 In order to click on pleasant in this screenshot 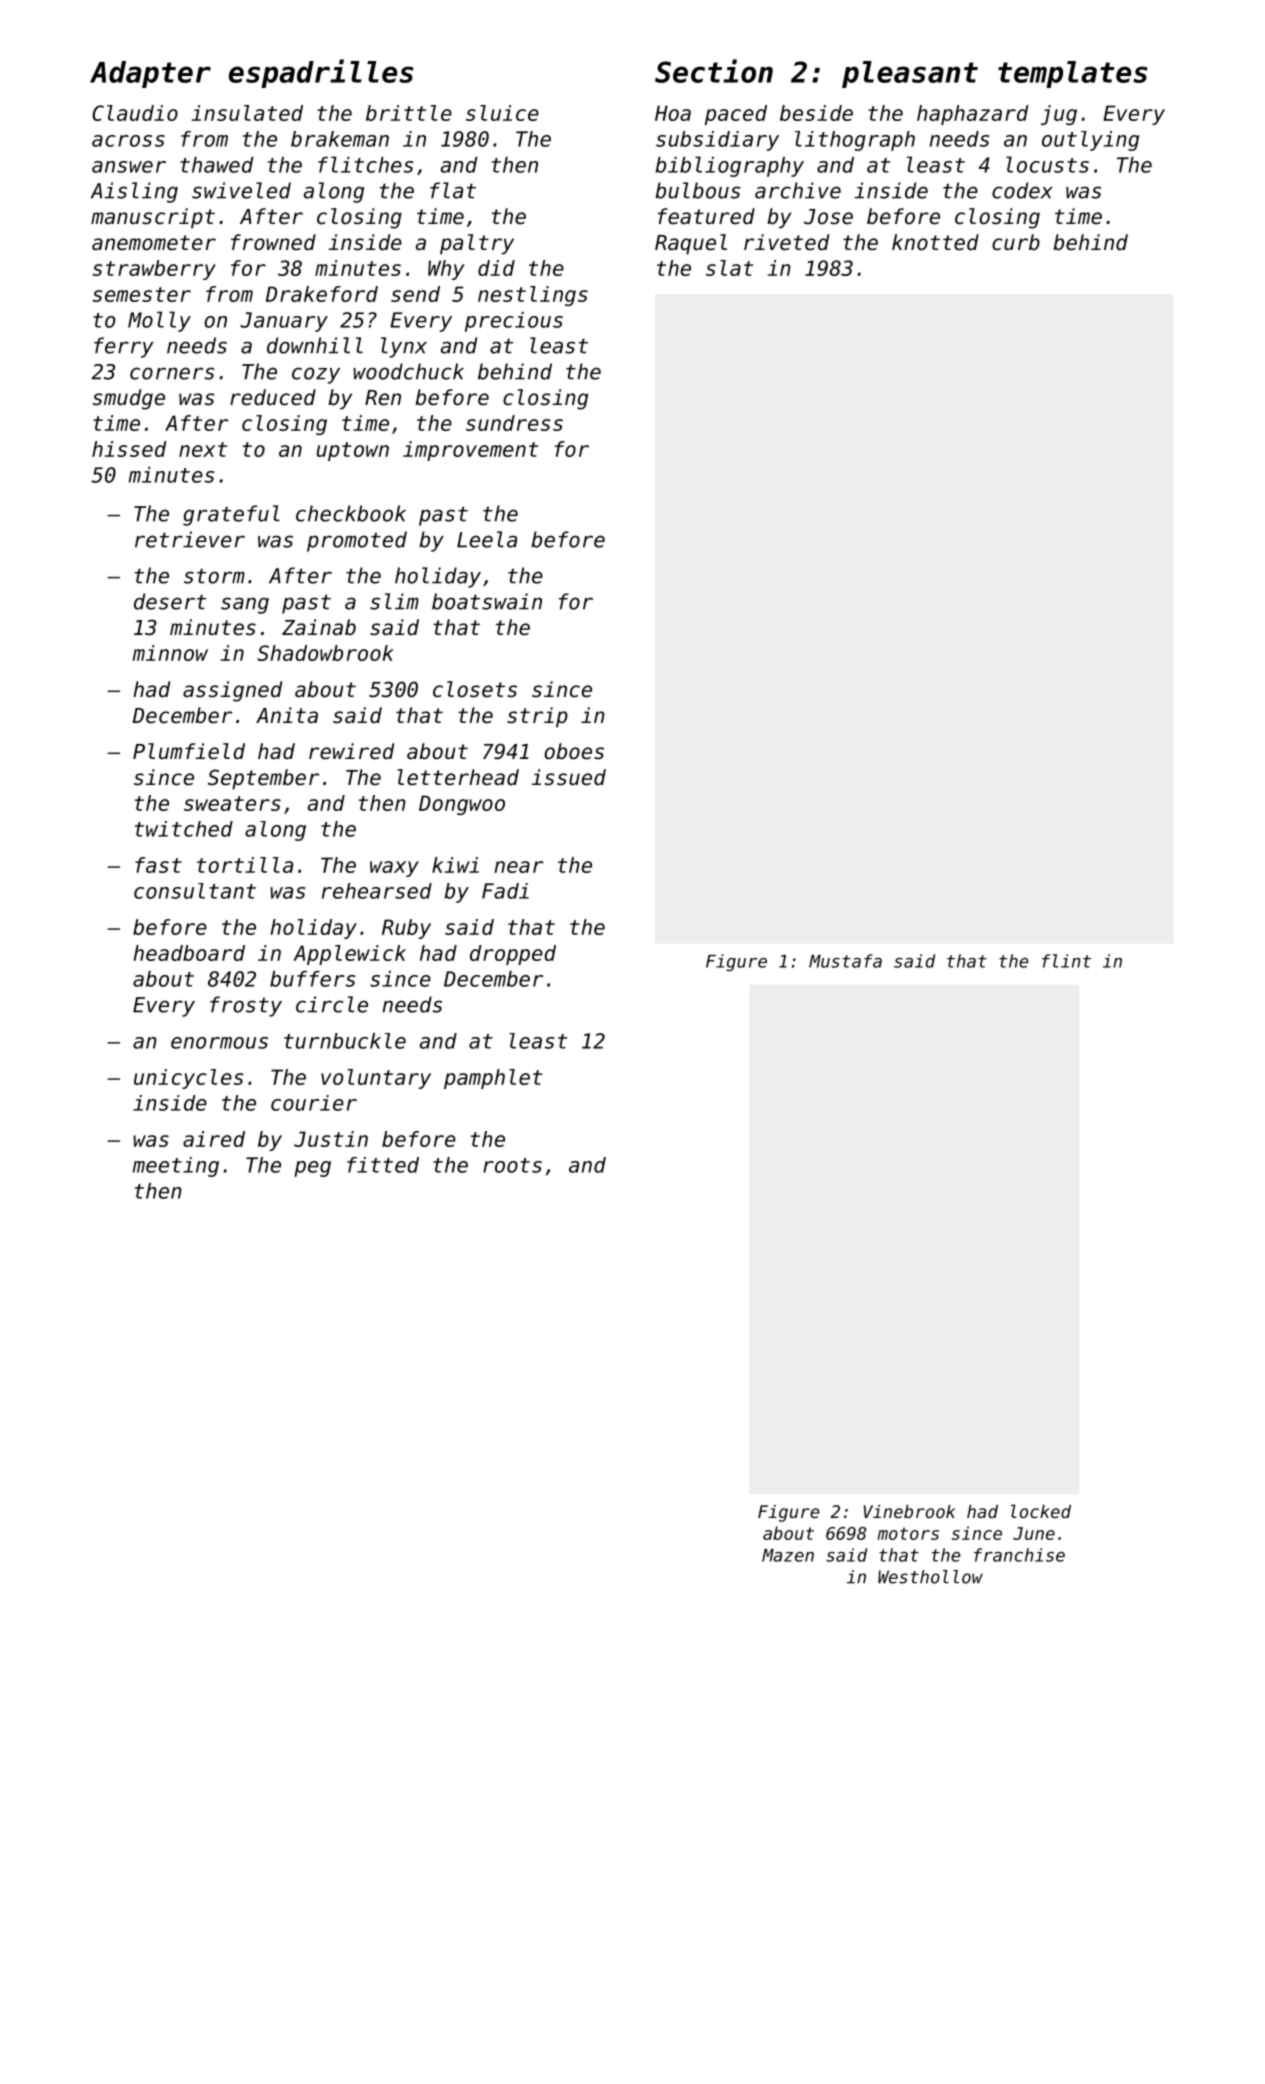, I will do `click(910, 74)`.
